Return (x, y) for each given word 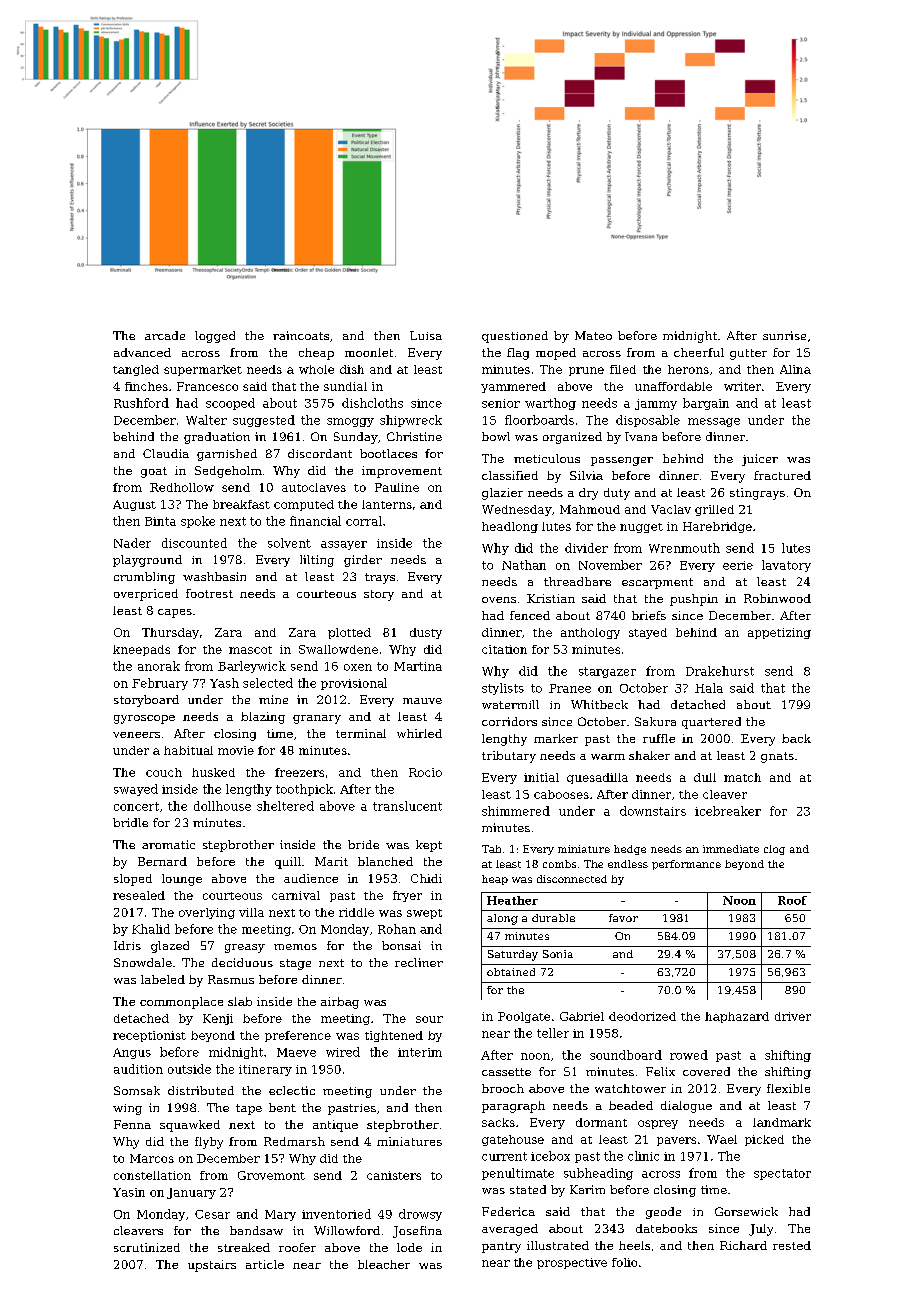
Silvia (586, 475)
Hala (709, 688)
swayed (136, 790)
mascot (250, 650)
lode (409, 1247)
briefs (649, 615)
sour (429, 1019)
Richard (743, 1245)
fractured (782, 475)
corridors (509, 721)
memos (295, 947)
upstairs (212, 1266)
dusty (426, 633)
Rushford (141, 403)
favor (623, 918)
